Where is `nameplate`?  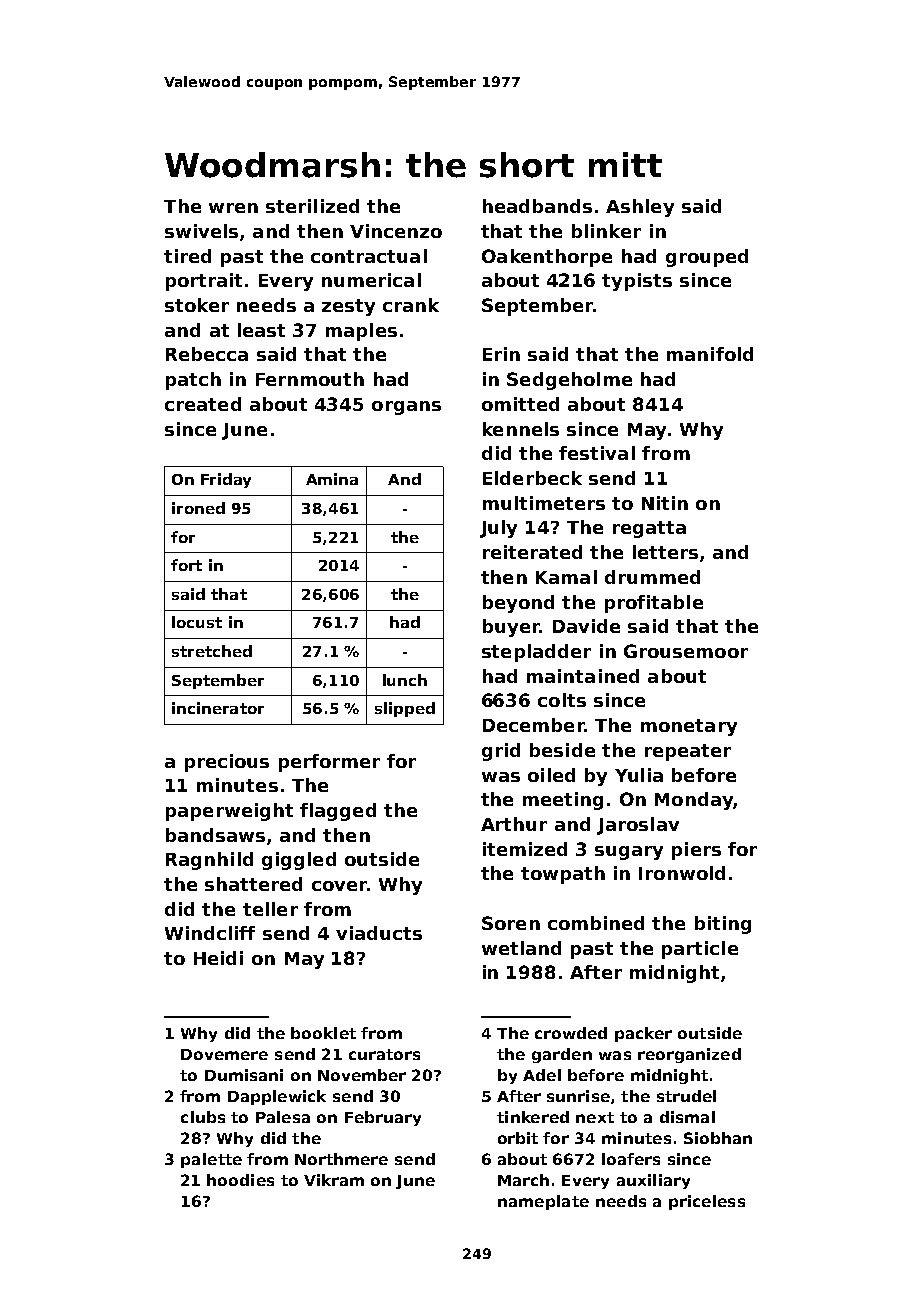
nameplate is located at coordinates (543, 1202).
